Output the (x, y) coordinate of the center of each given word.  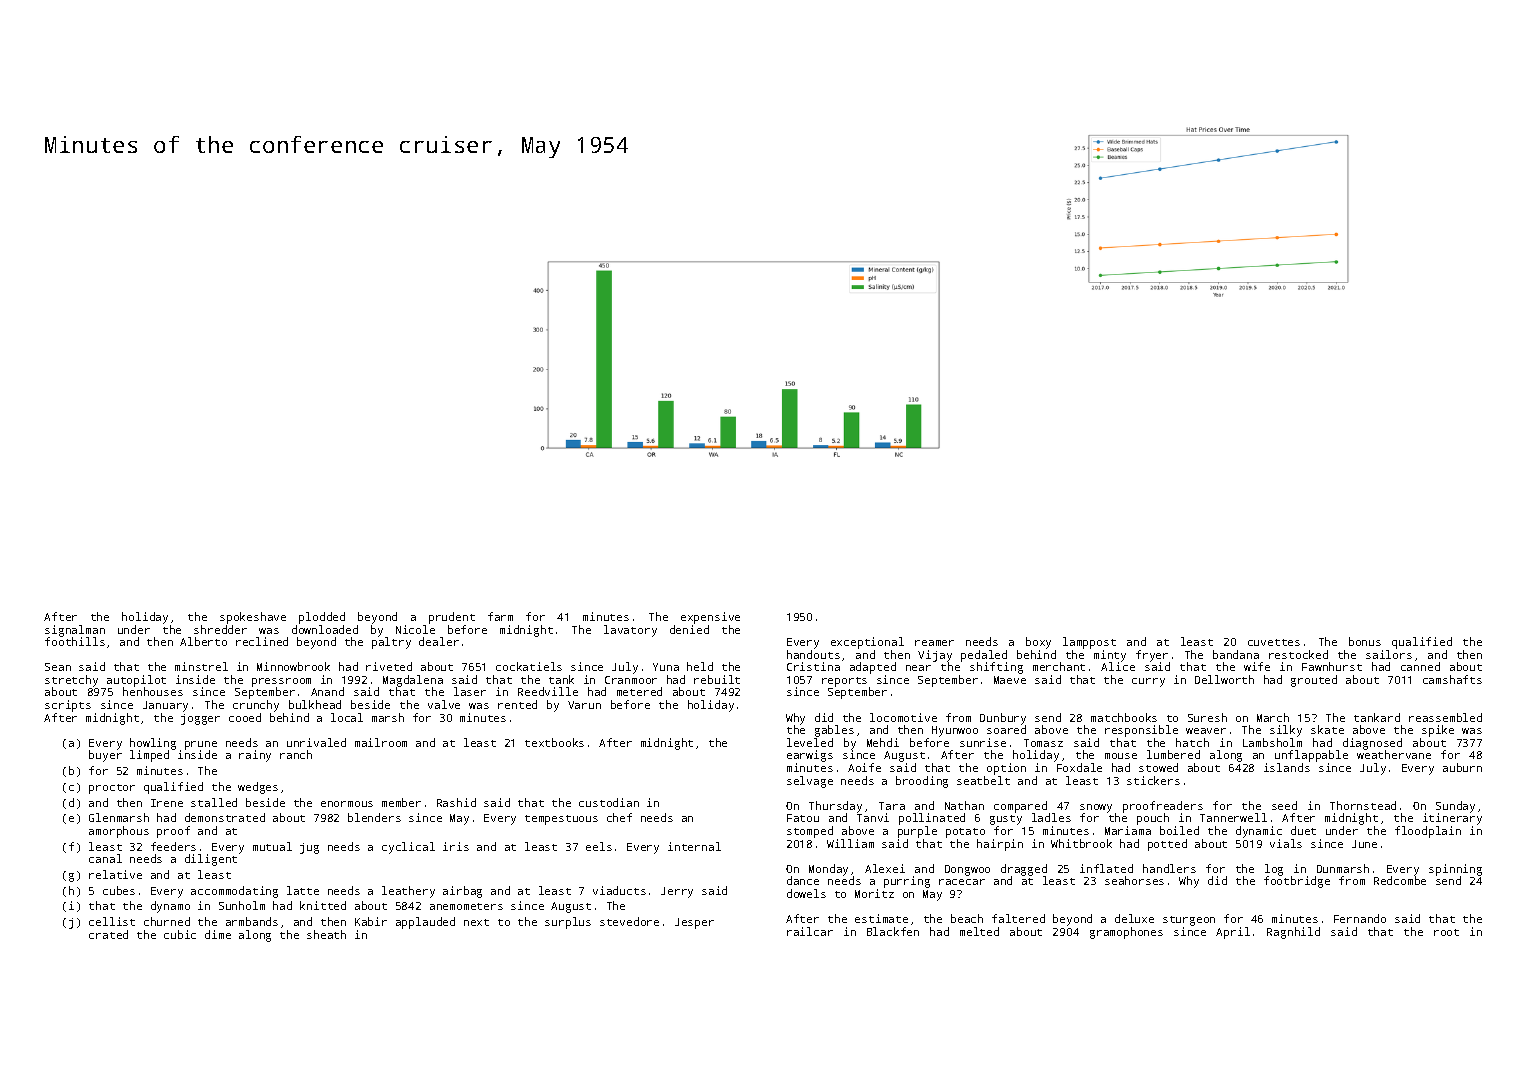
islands (1287, 767)
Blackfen (893, 931)
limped (149, 756)
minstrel (201, 666)
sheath (326, 934)
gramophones (1126, 933)
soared (1006, 730)
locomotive (903, 717)
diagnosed (1372, 744)
